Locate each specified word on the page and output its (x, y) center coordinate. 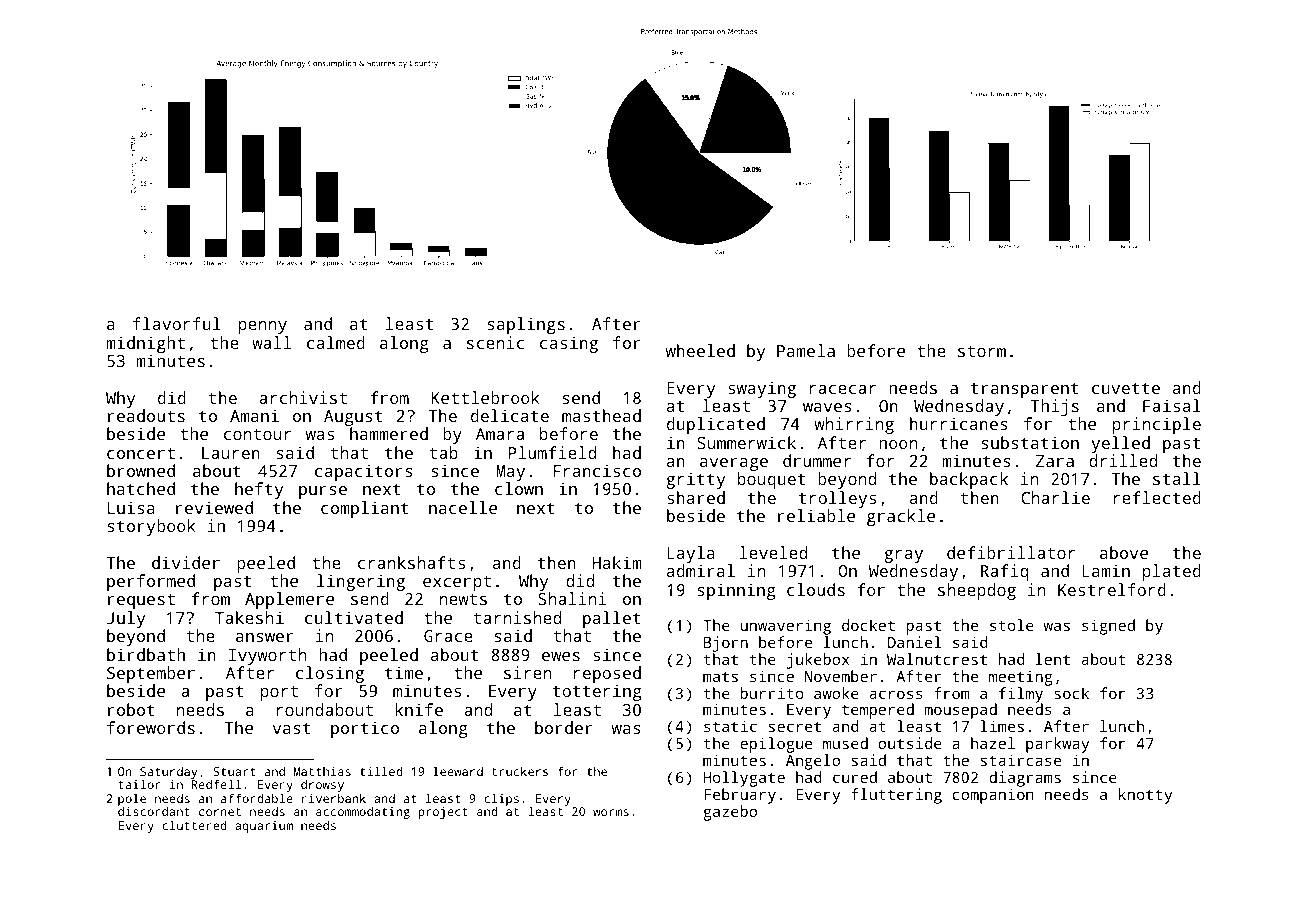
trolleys (837, 499)
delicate (510, 415)
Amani (254, 415)
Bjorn (726, 644)
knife (419, 709)
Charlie (1055, 497)
